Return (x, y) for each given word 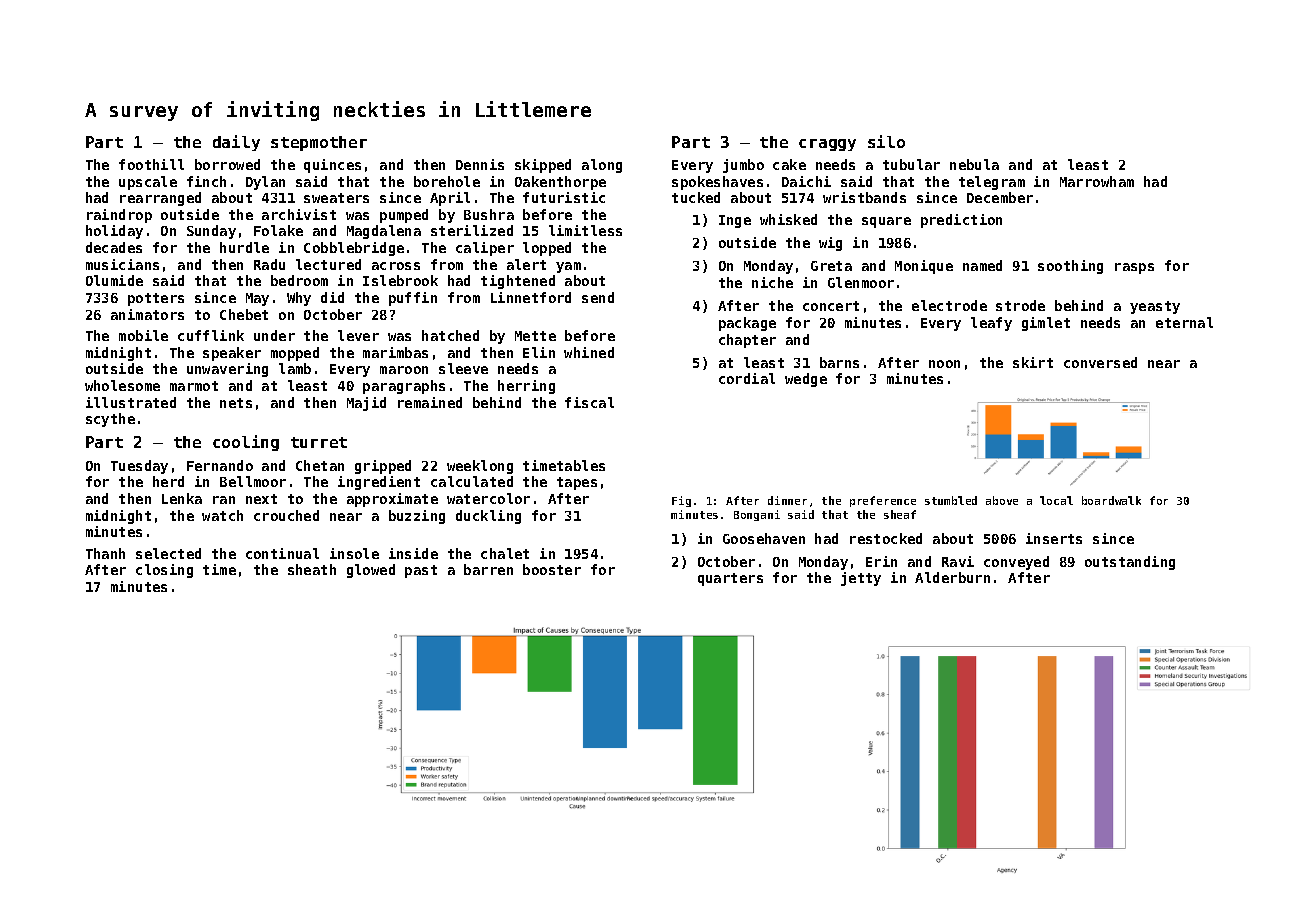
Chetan (320, 465)
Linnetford (531, 297)
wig (830, 244)
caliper (485, 249)
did (332, 297)
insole (354, 553)
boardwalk (1111, 500)
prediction (961, 221)
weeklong (480, 467)
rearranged (160, 199)
